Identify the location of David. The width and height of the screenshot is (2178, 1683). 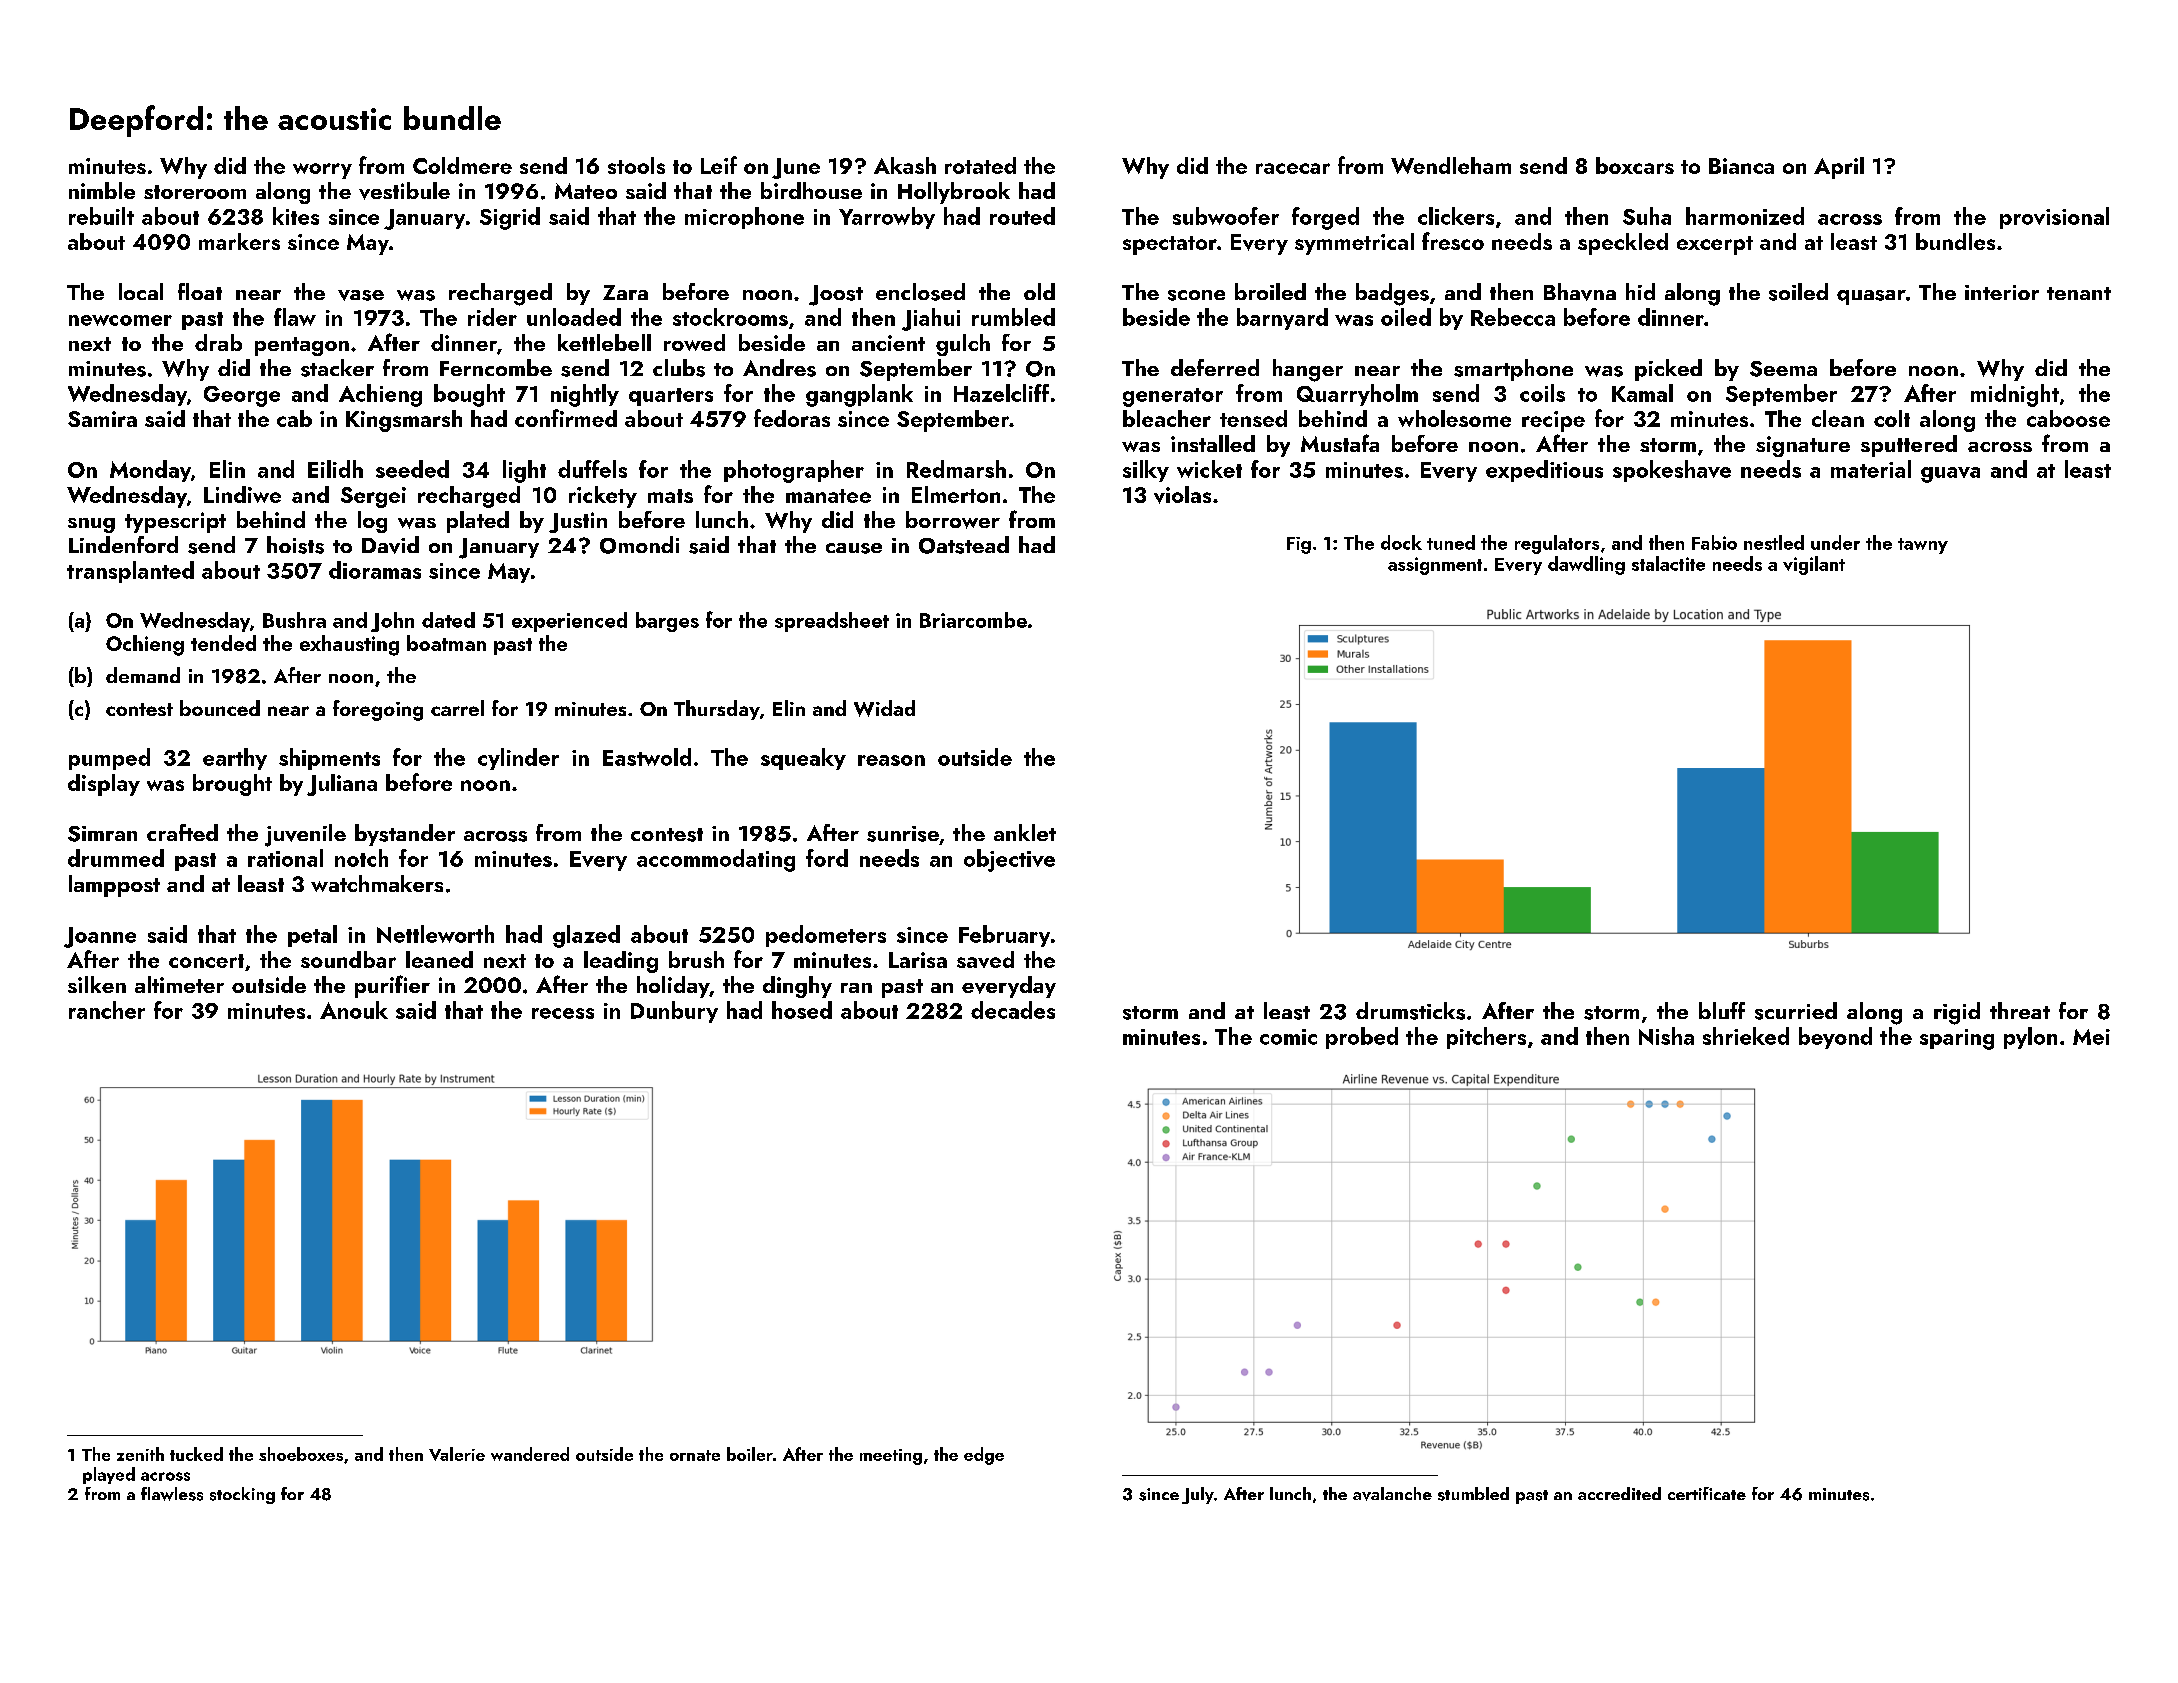
(390, 545).
